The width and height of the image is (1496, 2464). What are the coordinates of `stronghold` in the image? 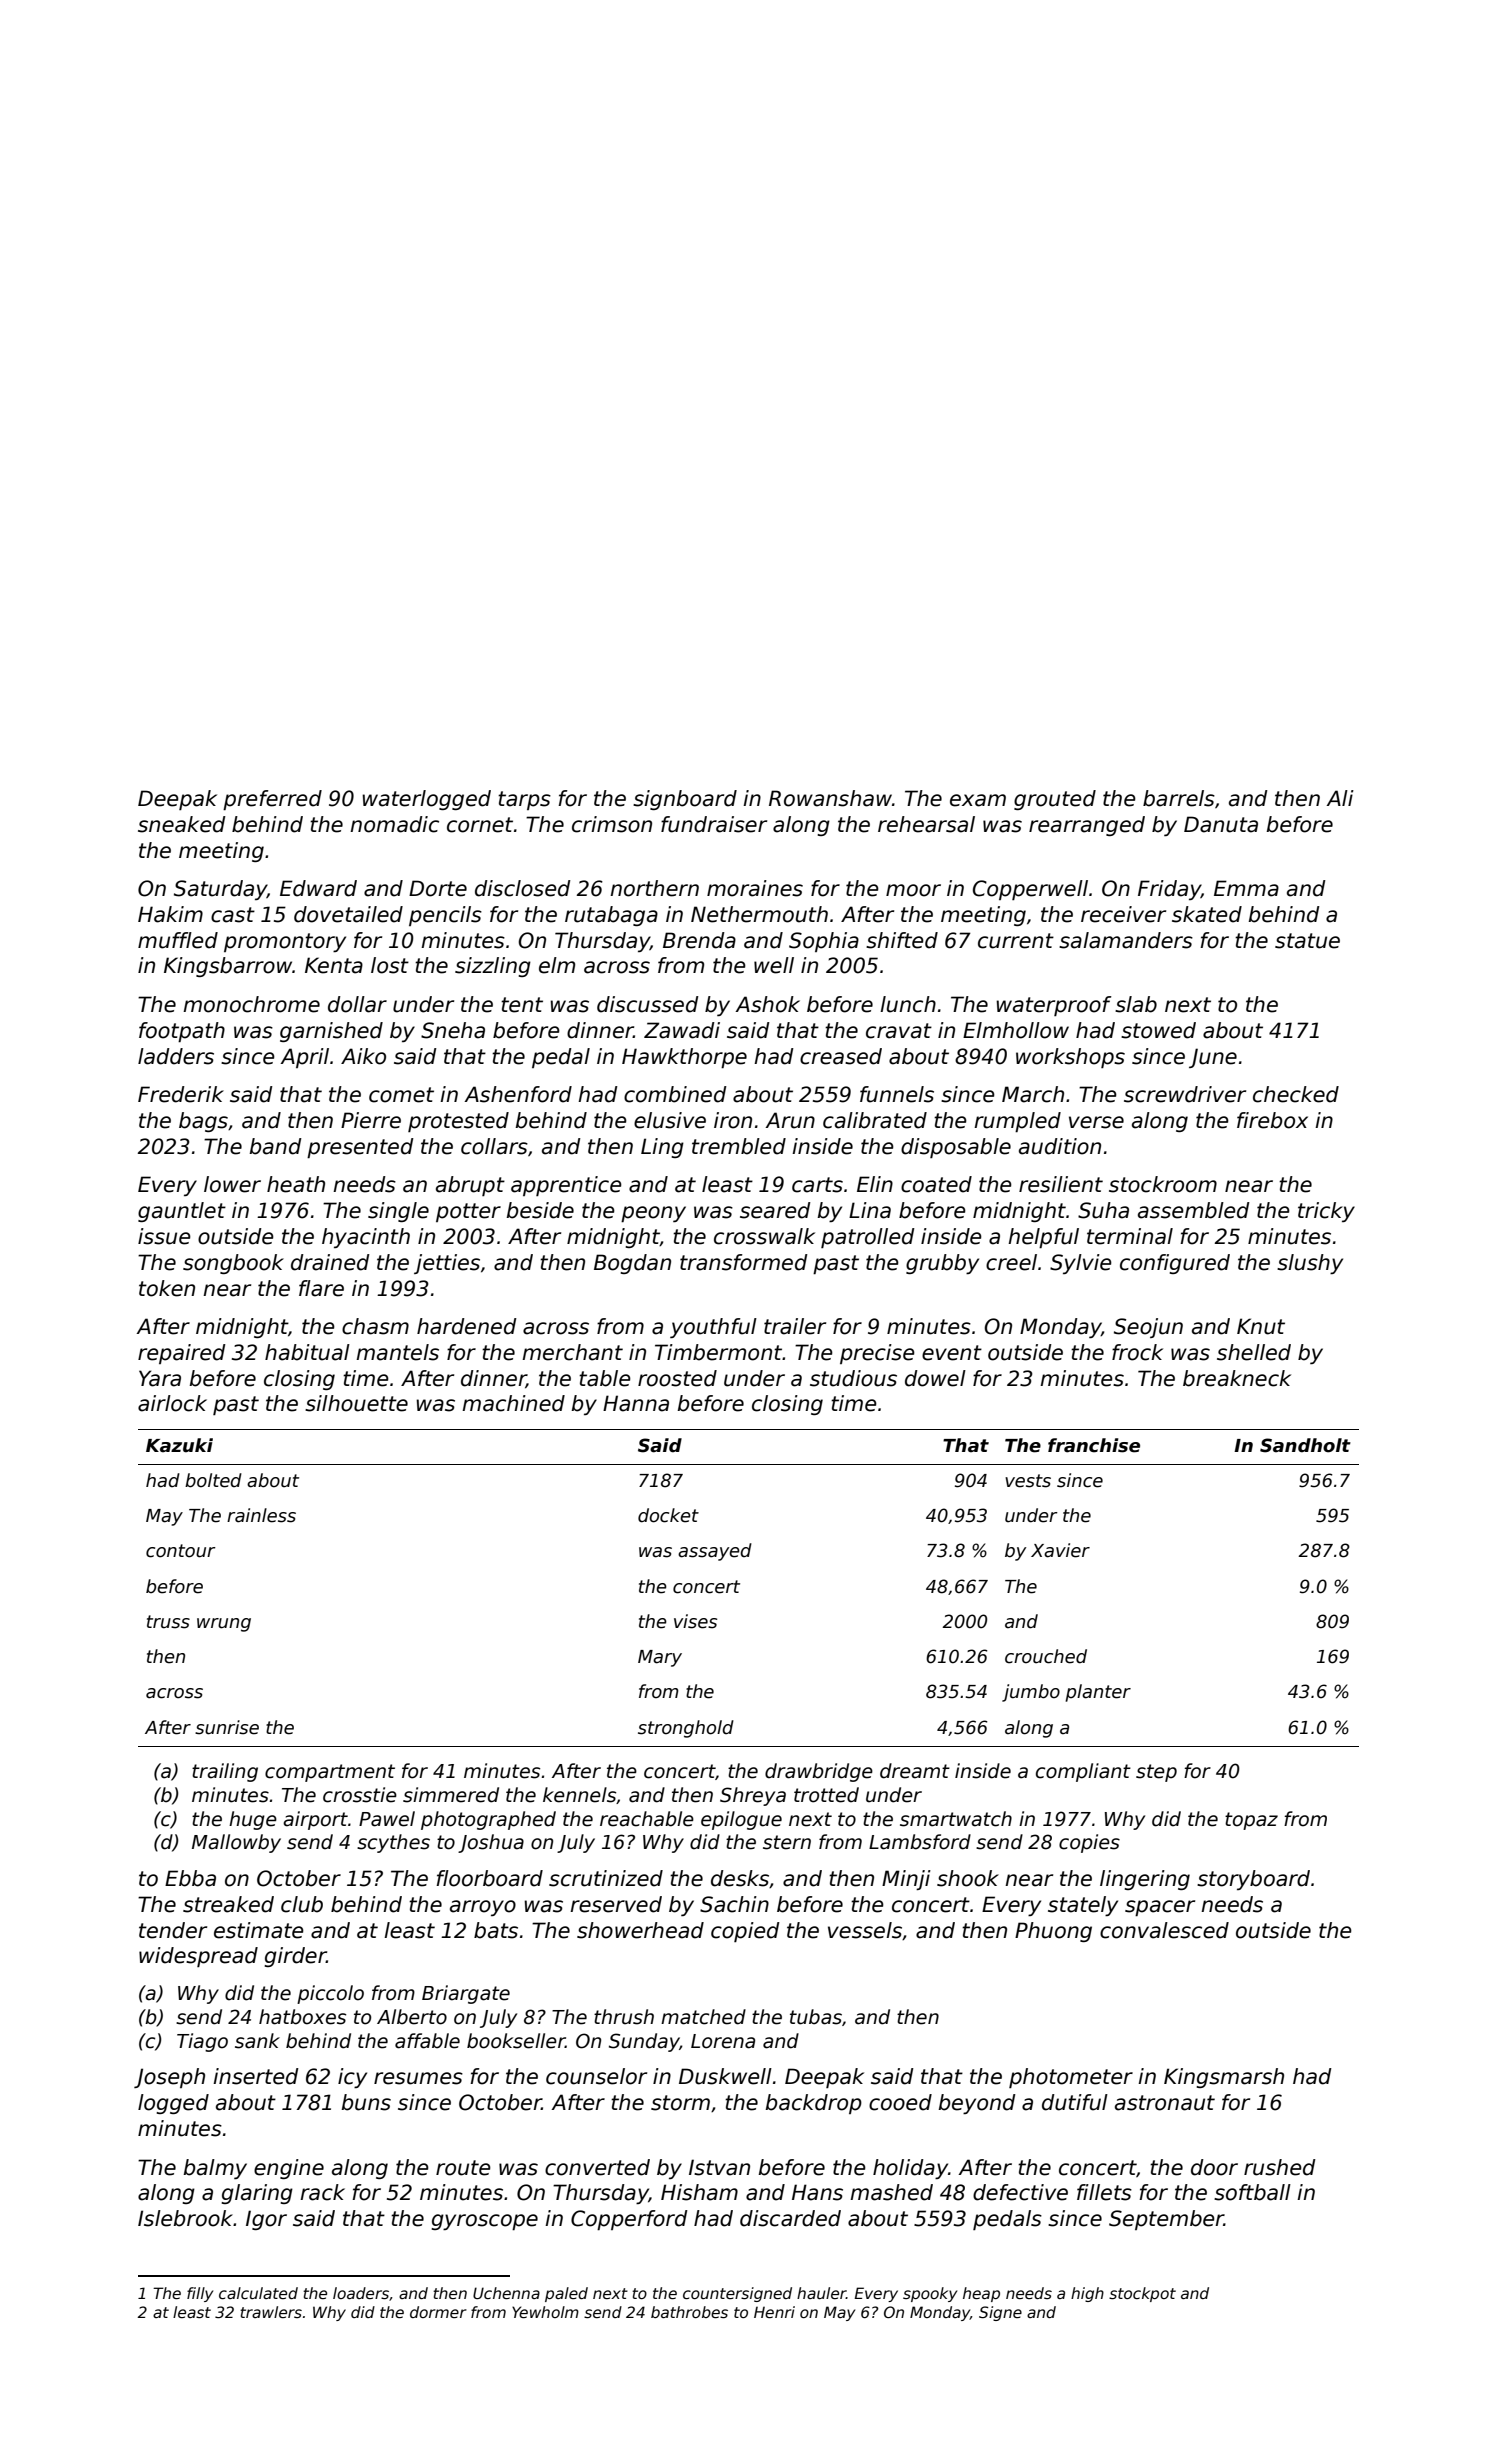 It's located at (686, 1729).
